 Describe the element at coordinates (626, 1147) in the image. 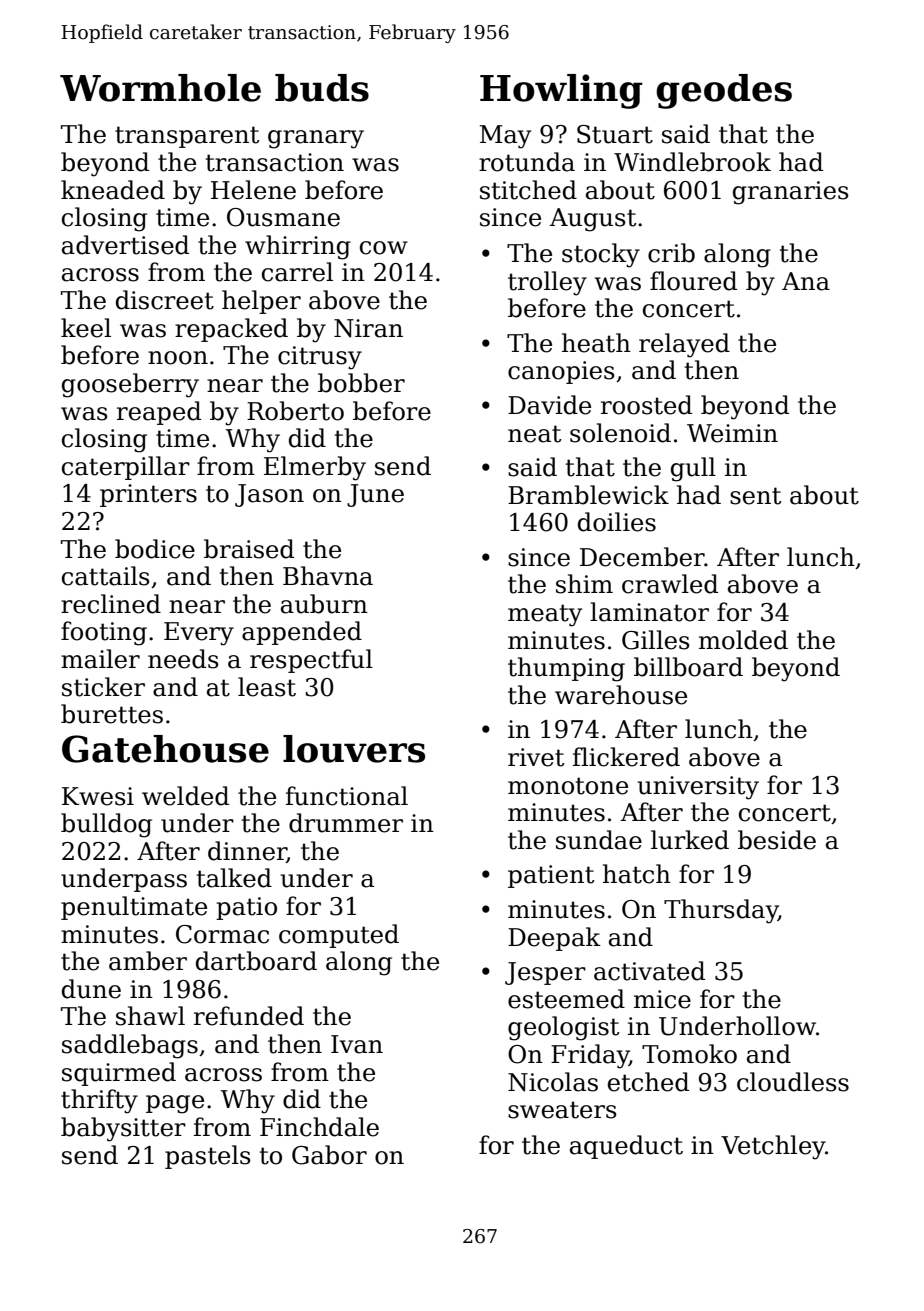

I see `aqueduct` at that location.
